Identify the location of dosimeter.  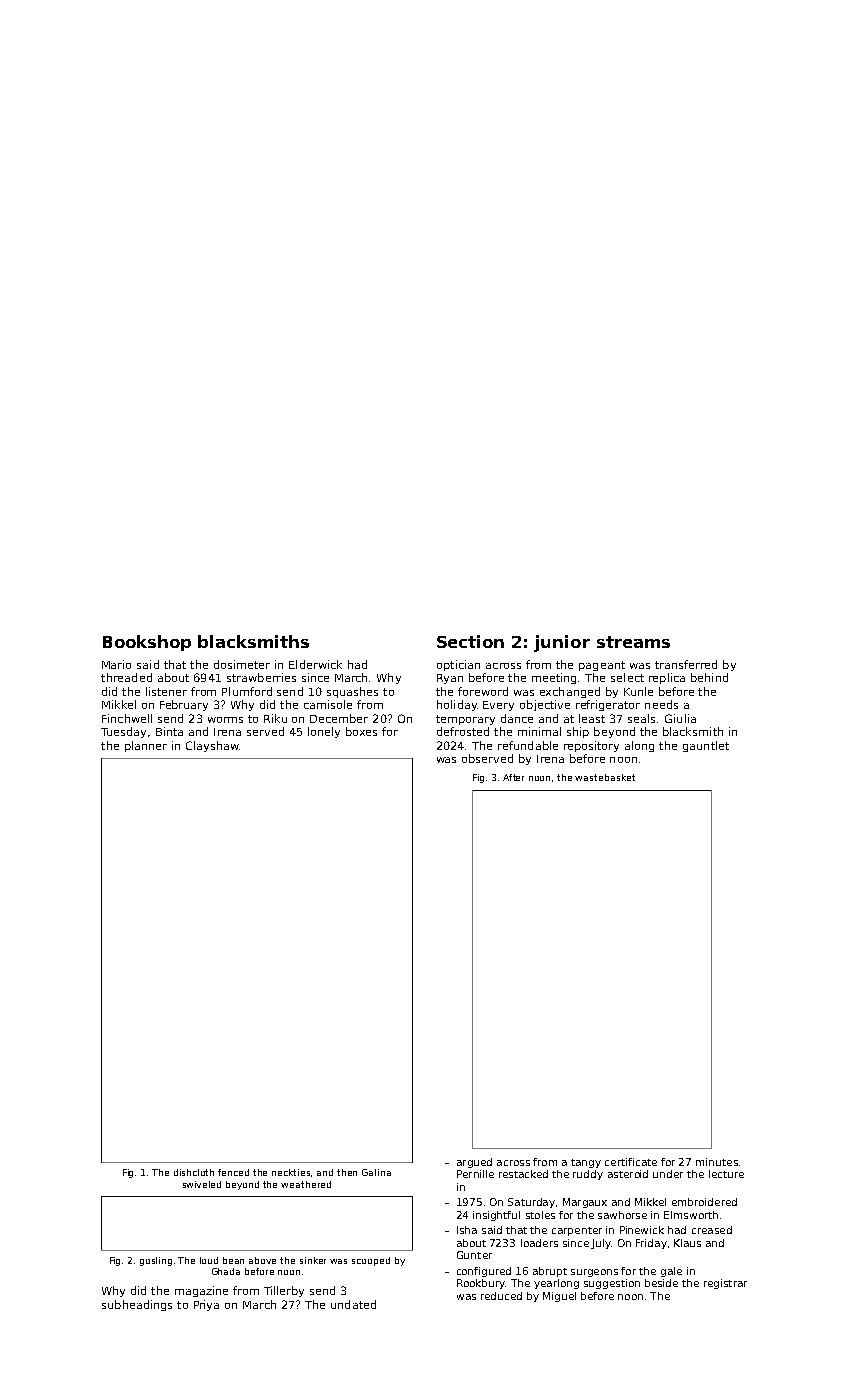
(242, 664).
